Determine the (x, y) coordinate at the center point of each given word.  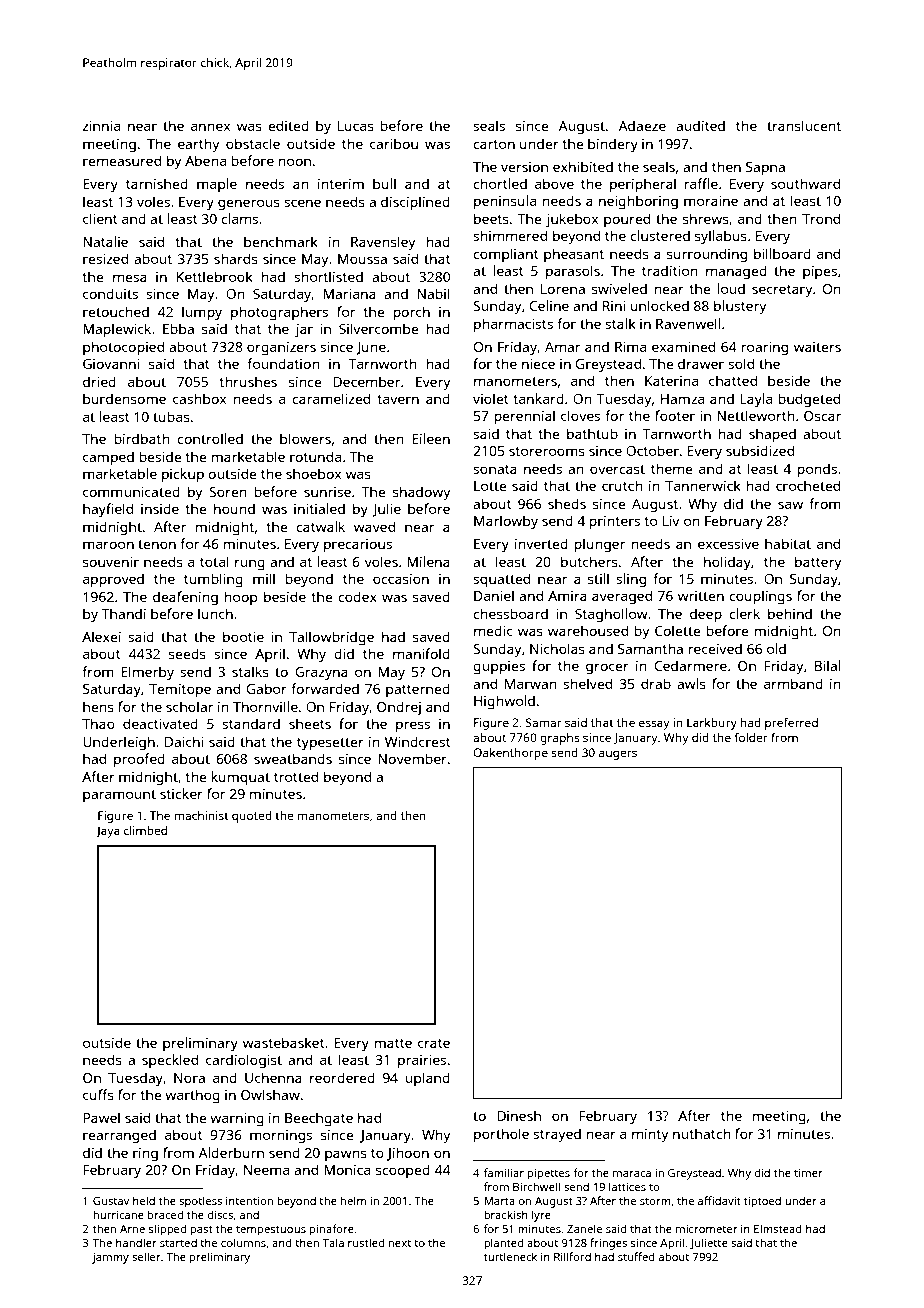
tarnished (157, 183)
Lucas (356, 126)
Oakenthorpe (510, 754)
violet (491, 398)
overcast (617, 469)
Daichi (184, 741)
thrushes (248, 381)
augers (618, 755)
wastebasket (284, 1042)
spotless (200, 1202)
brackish (506, 1214)
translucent (804, 125)
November (412, 758)
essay (654, 725)
